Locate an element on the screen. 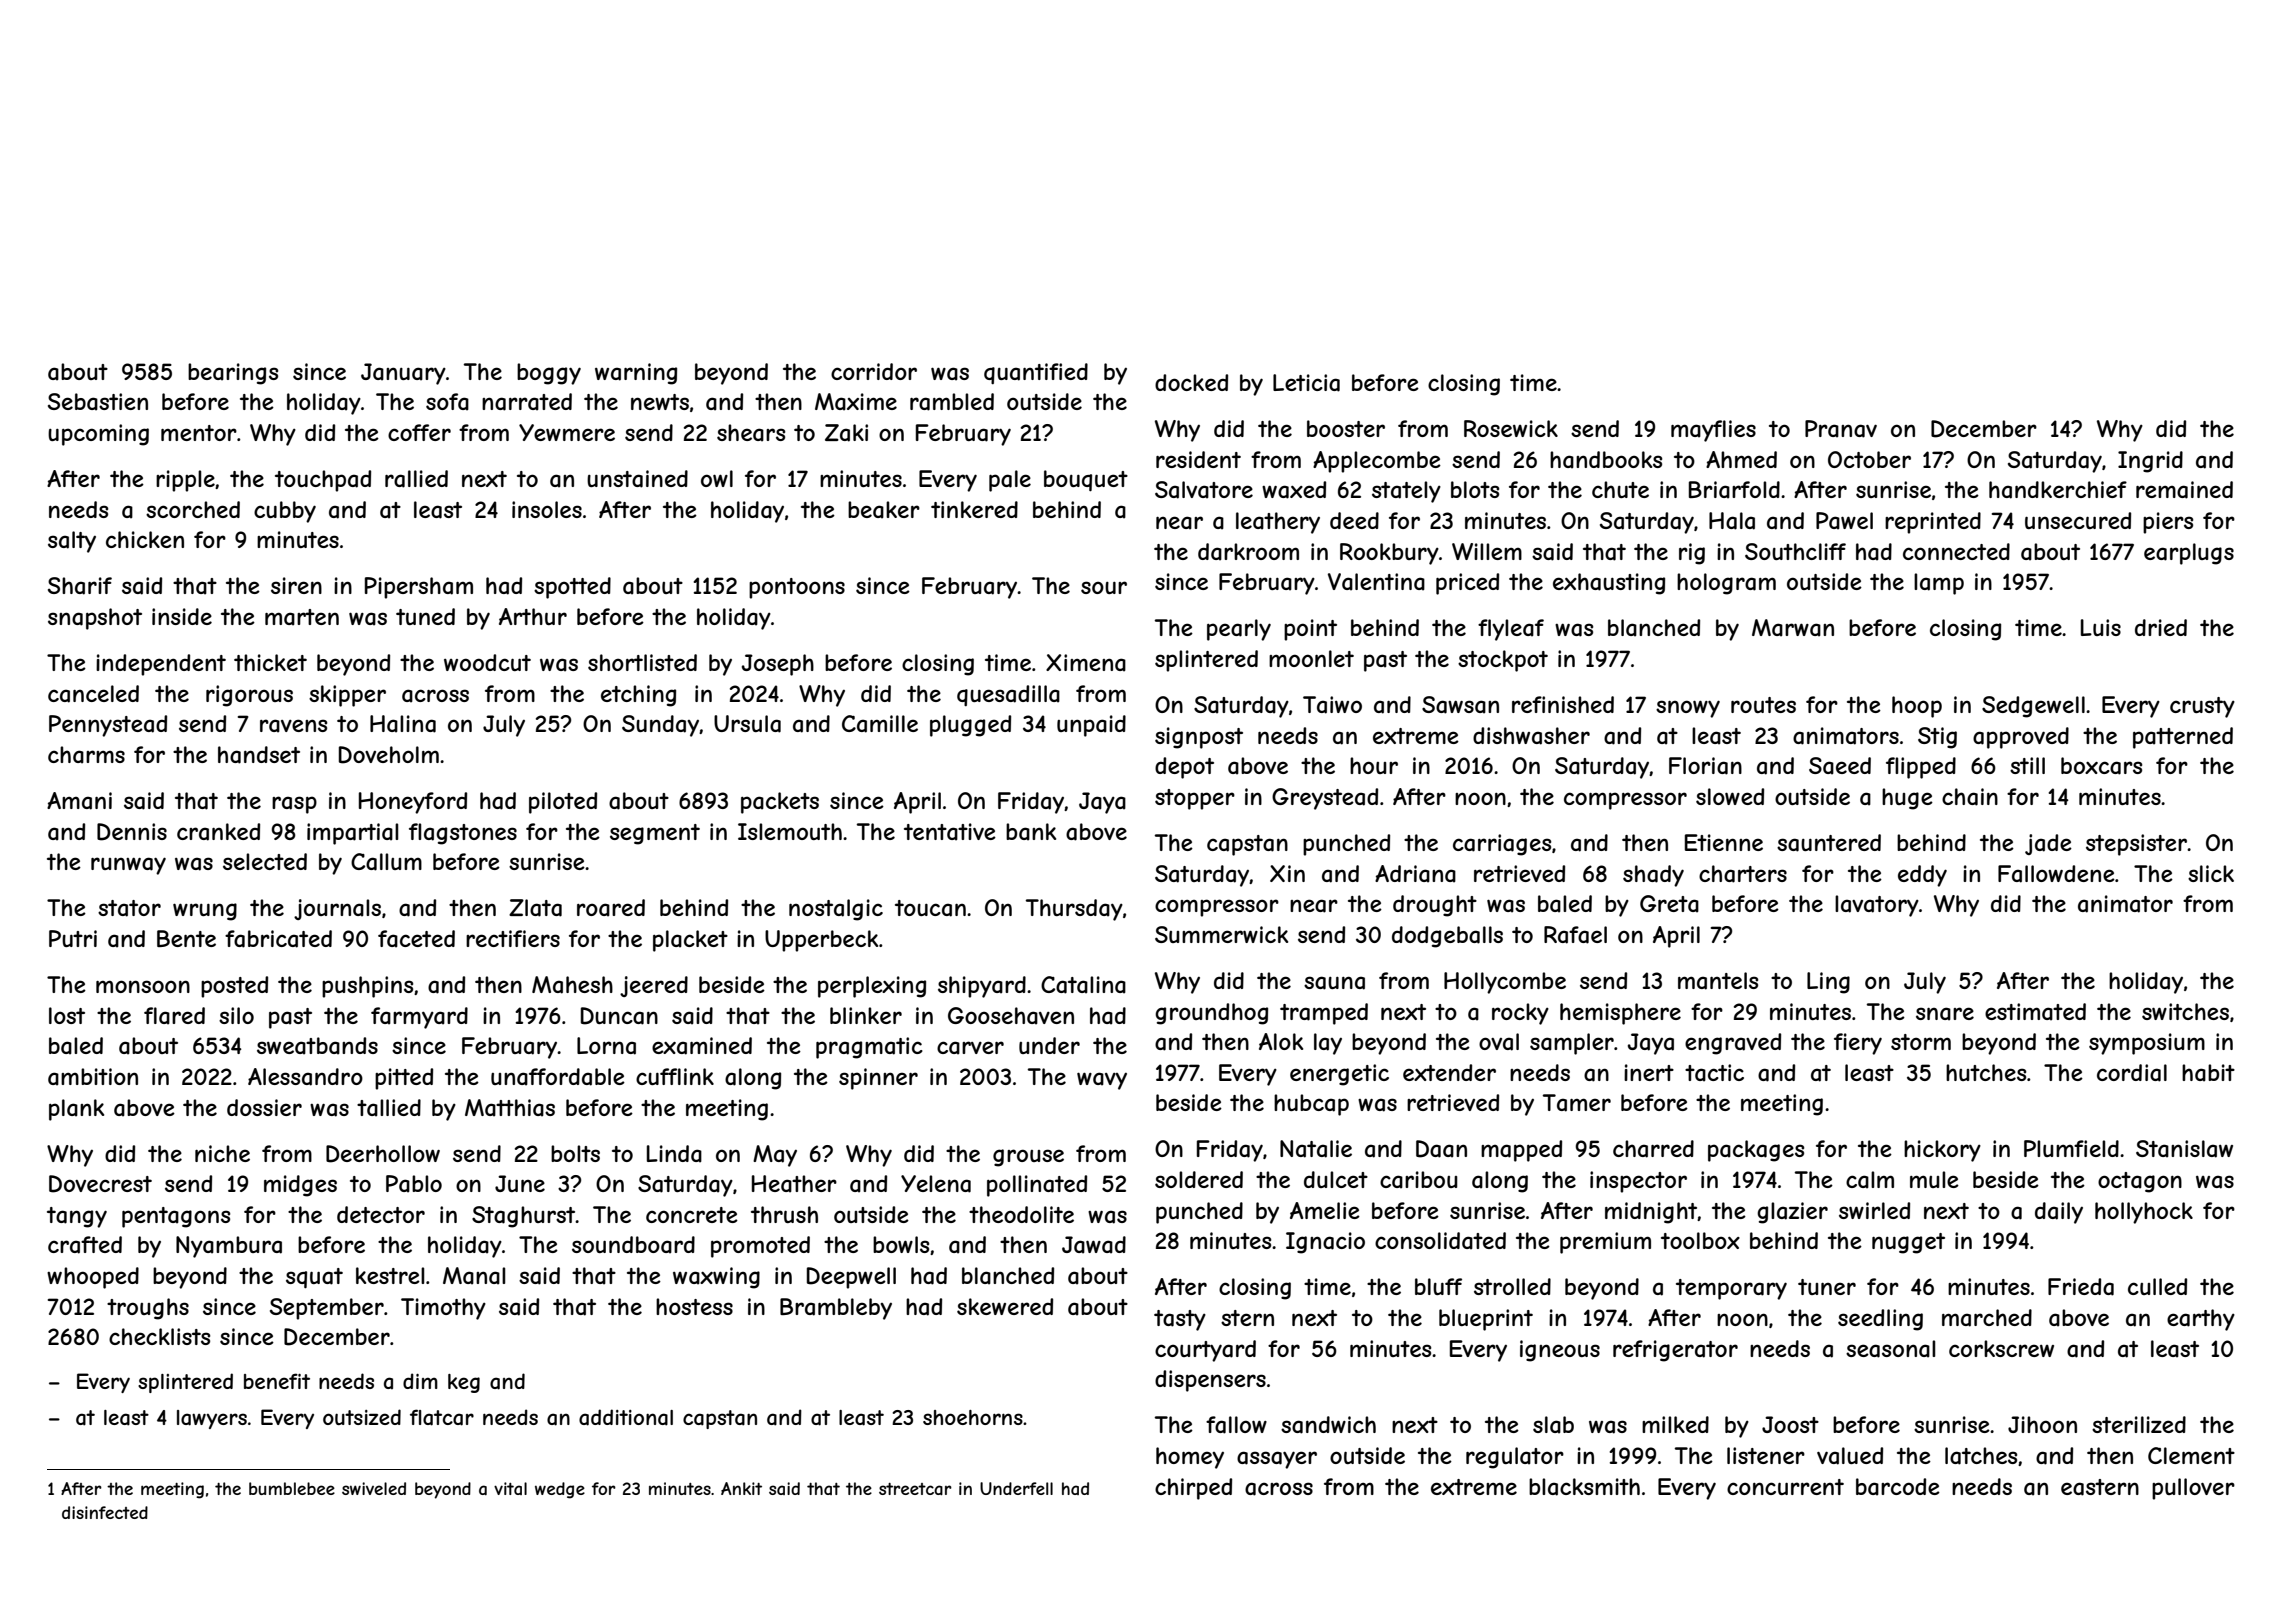 This screenshot has height=1614, width=2282. disinfected is located at coordinates (105, 1512).
